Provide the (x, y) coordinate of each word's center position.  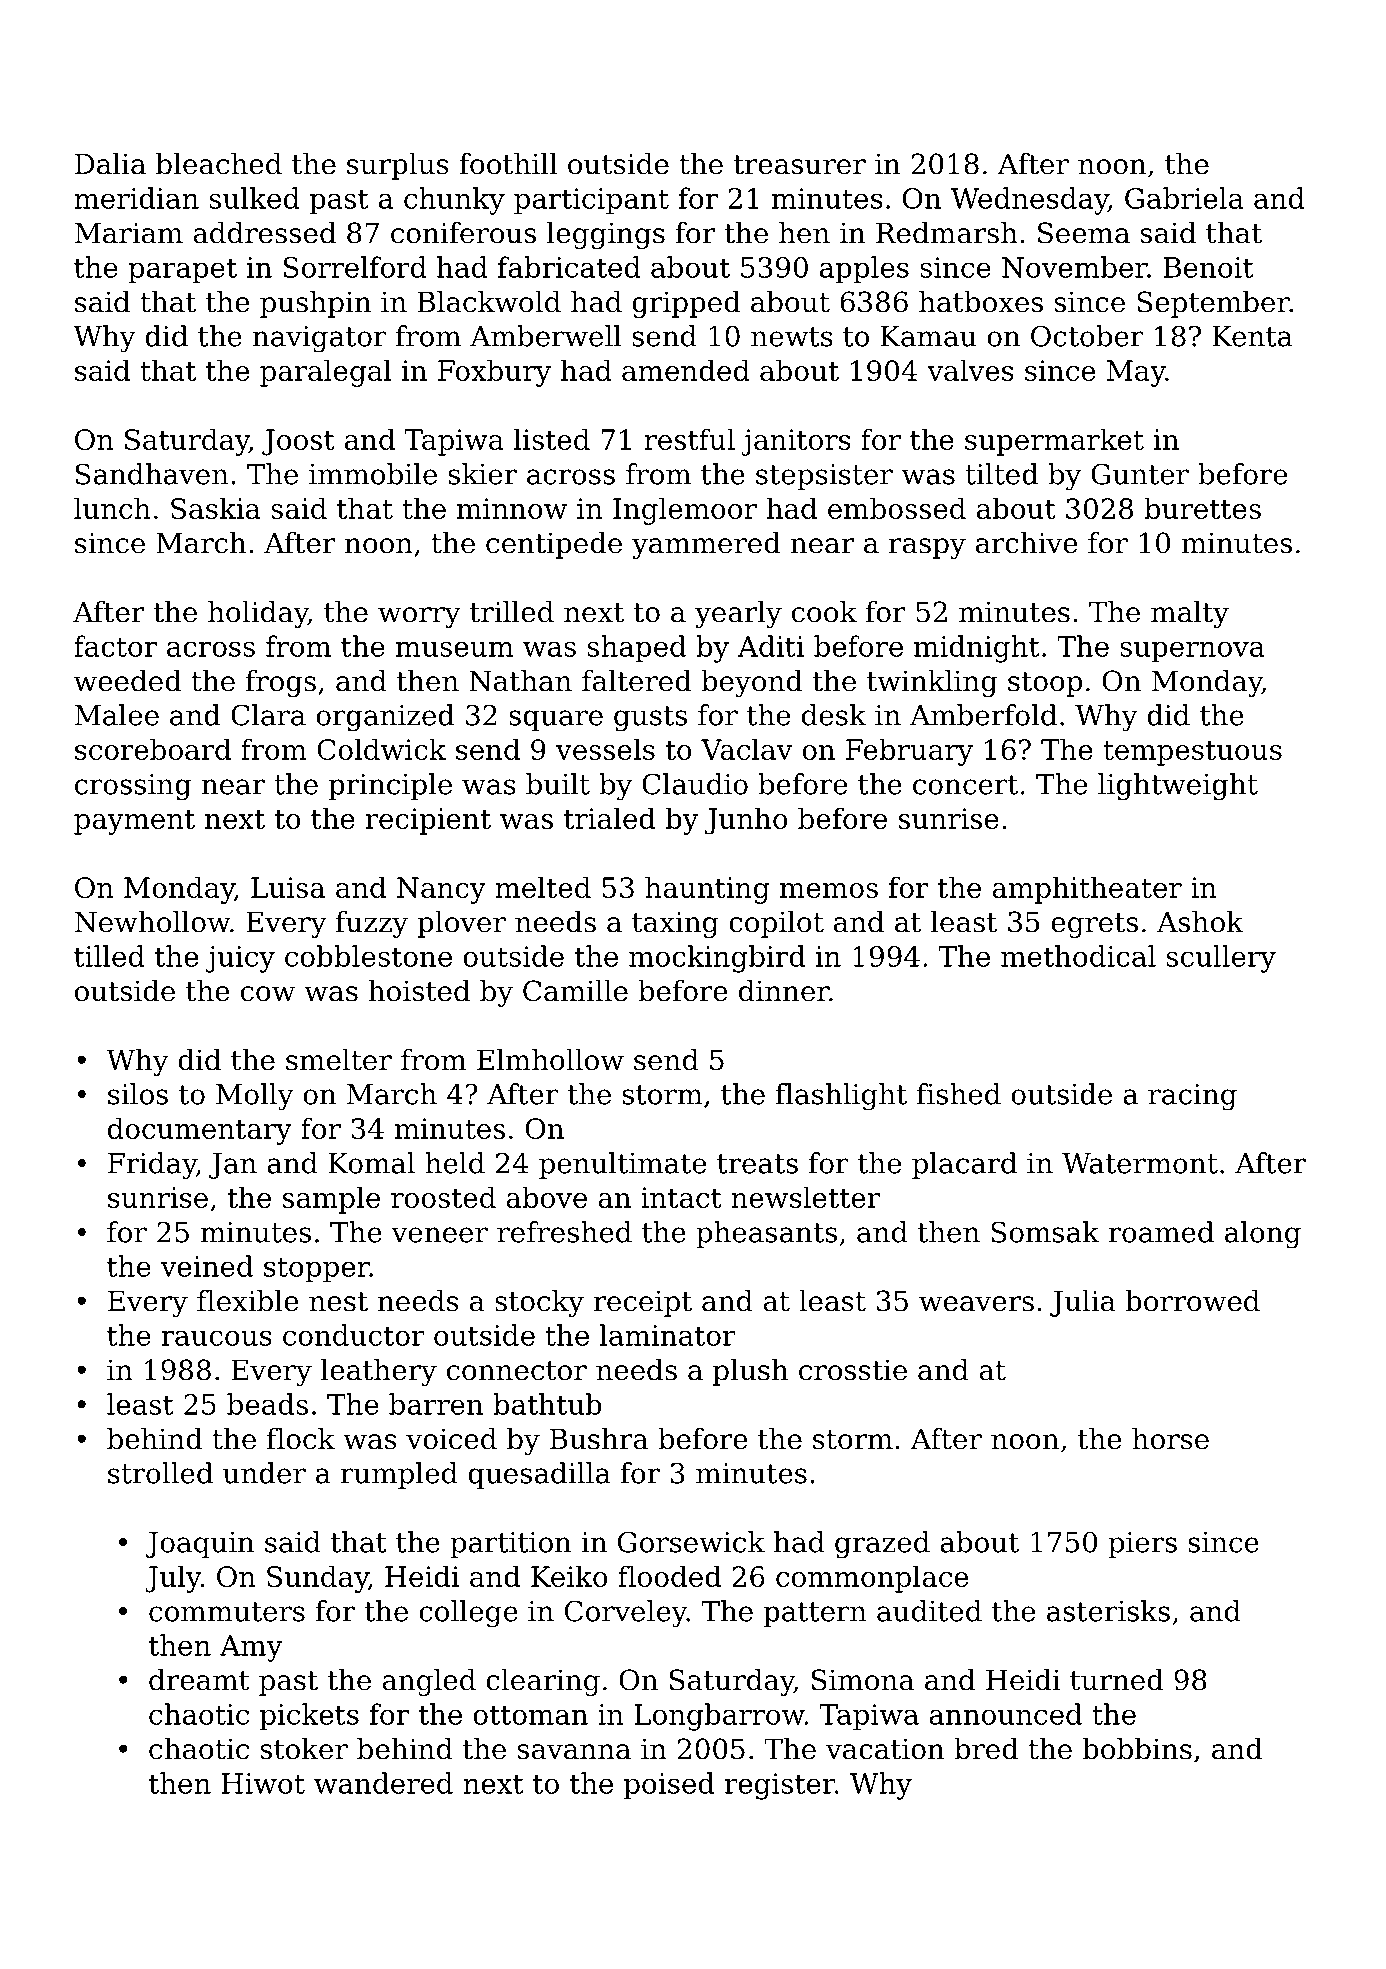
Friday (152, 1166)
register (780, 1786)
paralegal (325, 373)
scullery (1221, 959)
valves (970, 370)
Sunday (317, 1579)
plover (462, 924)
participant (591, 201)
